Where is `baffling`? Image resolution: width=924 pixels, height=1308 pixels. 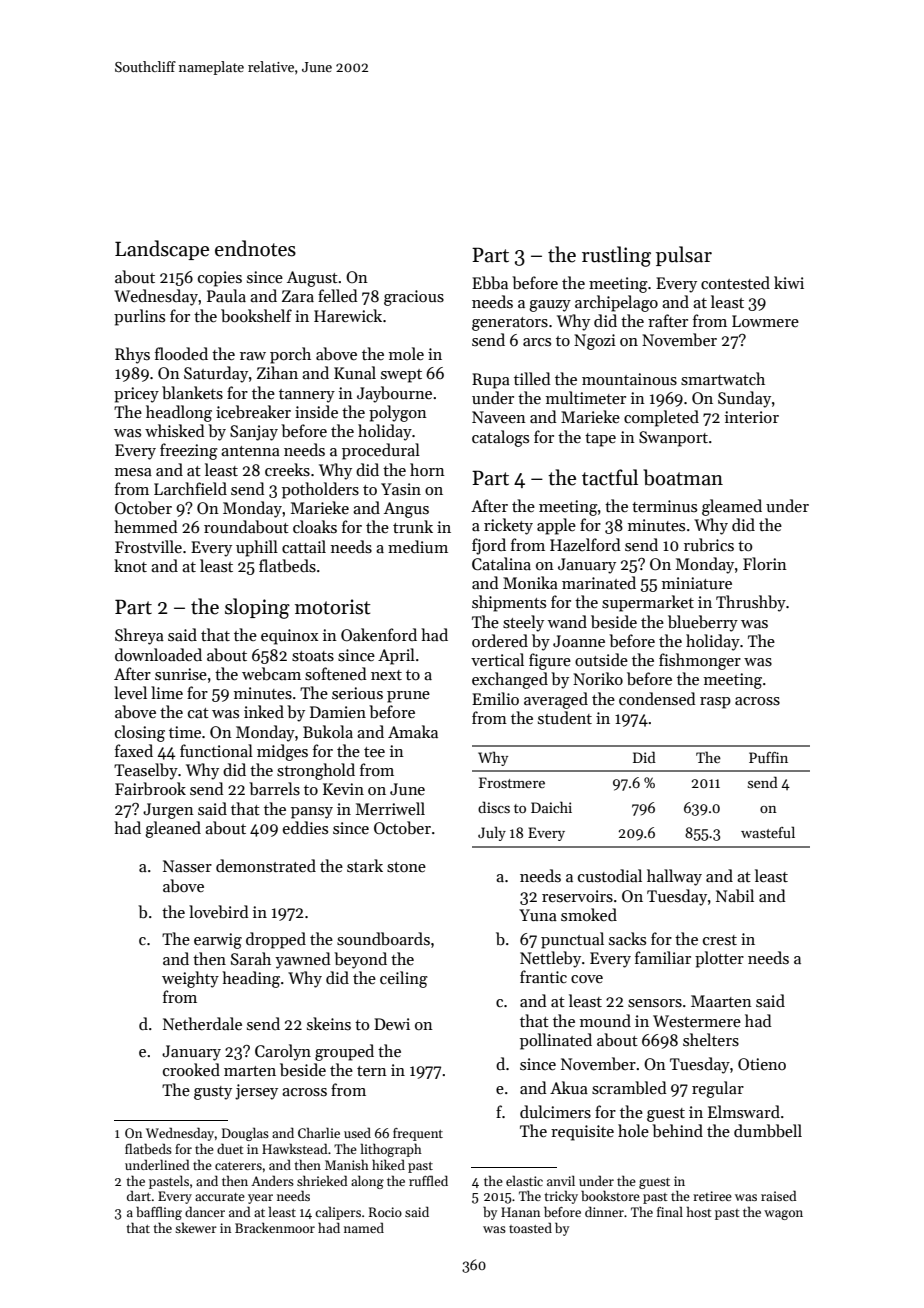 baffling is located at coordinates (159, 1213).
